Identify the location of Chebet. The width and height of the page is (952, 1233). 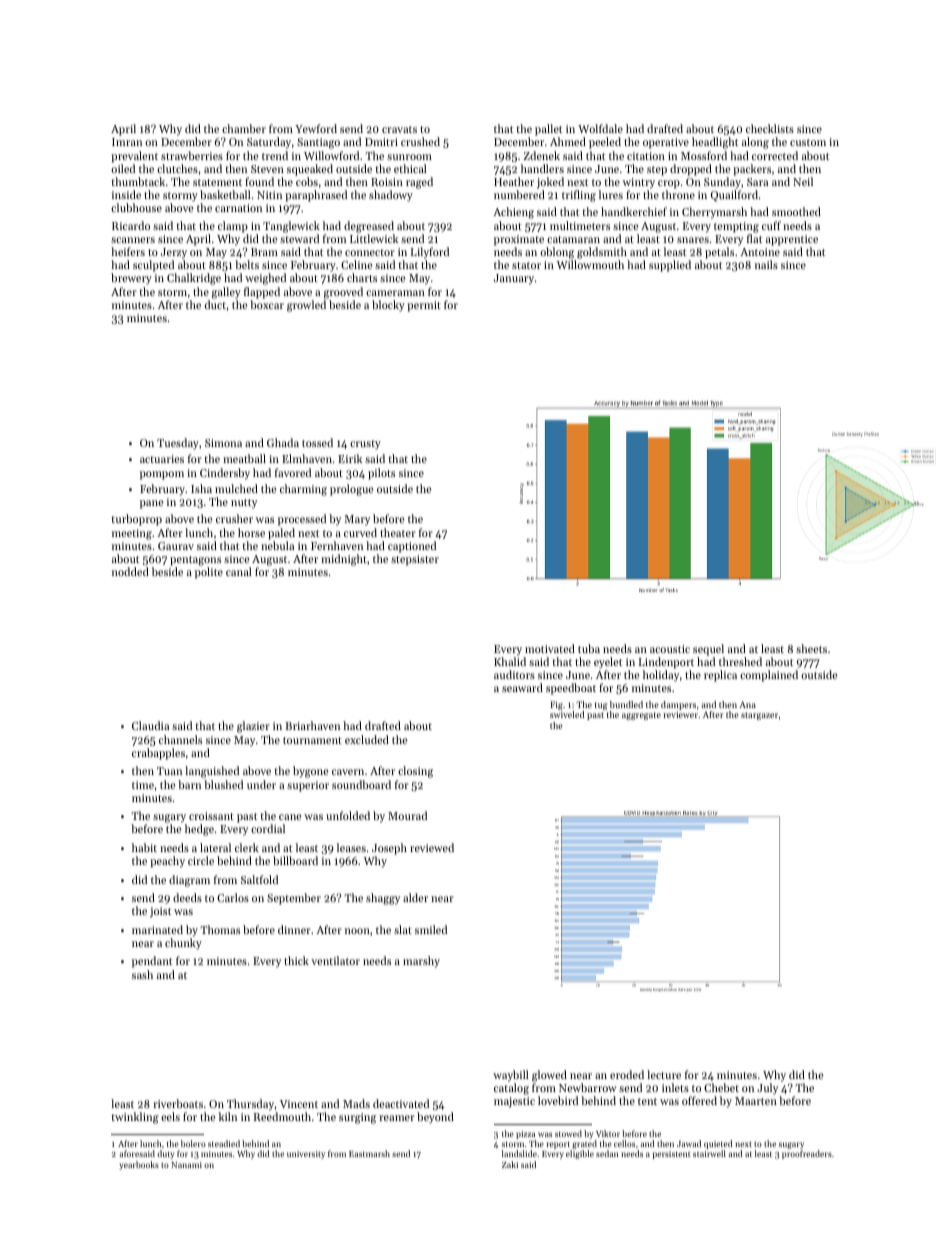
(721, 1087).
